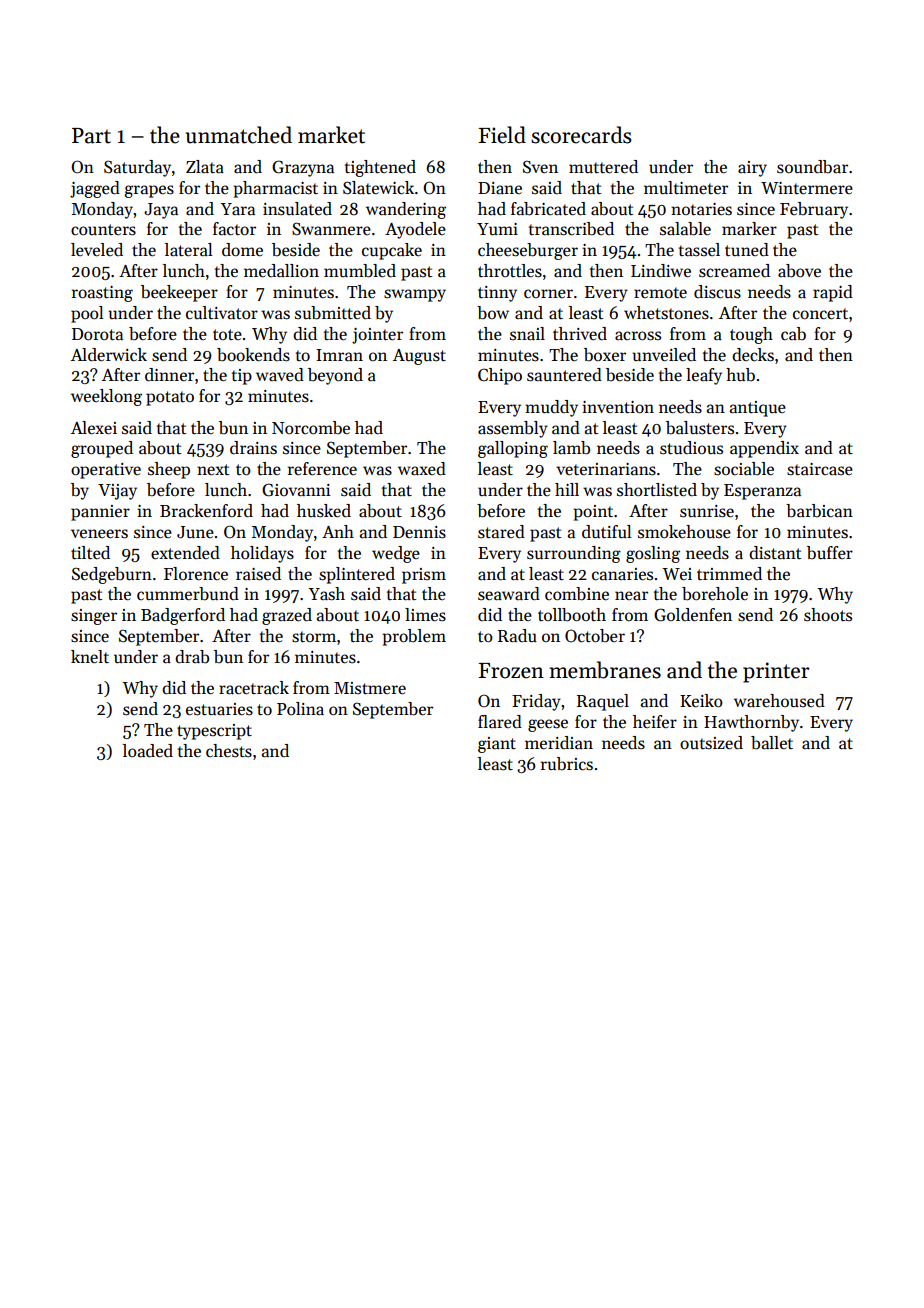 Image resolution: width=924 pixels, height=1308 pixels. Describe the element at coordinates (205, 167) in the image. I see `Zlata` at that location.
